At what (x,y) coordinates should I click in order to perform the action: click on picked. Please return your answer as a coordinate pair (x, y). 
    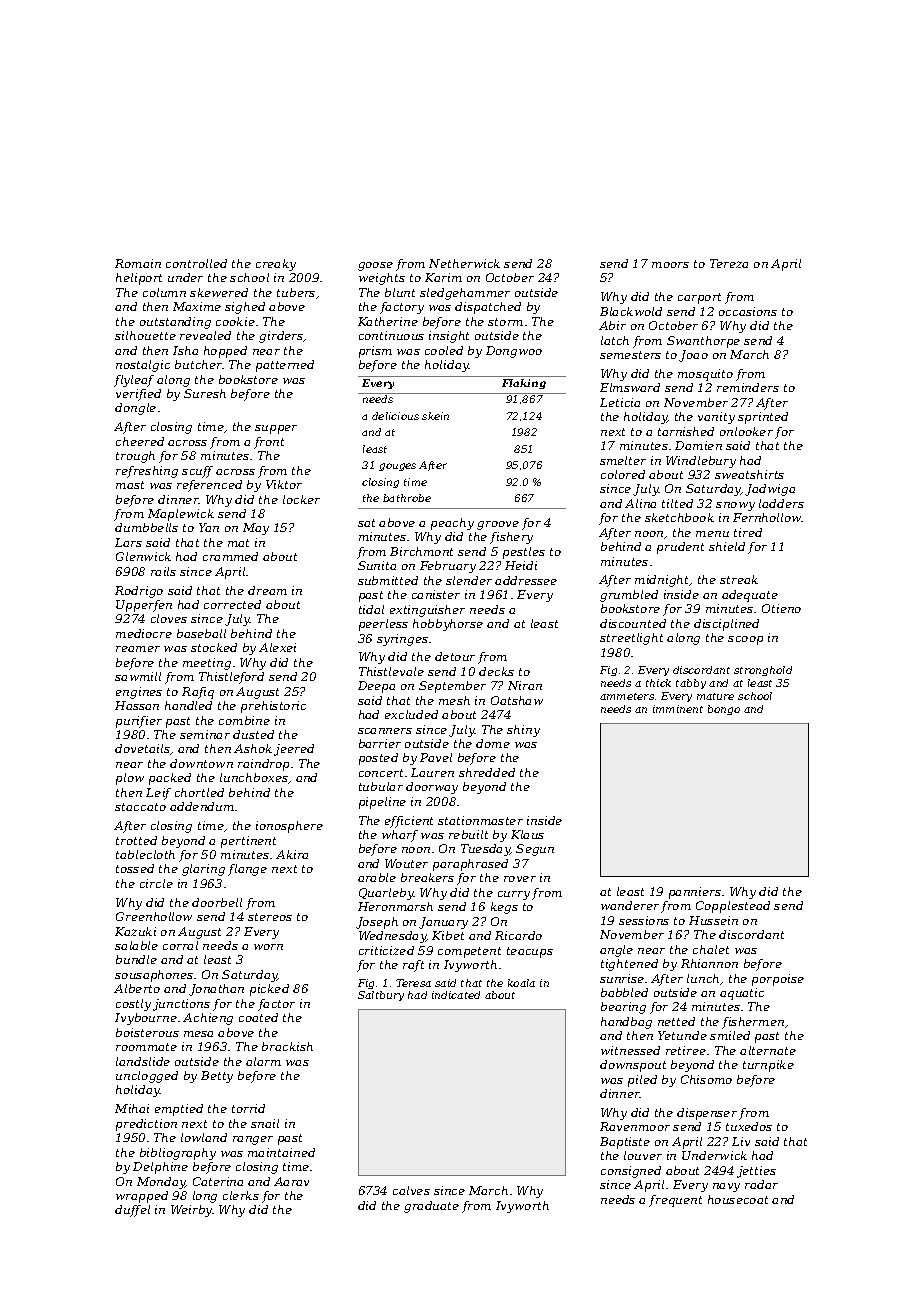
    Looking at the image, I should click on (269, 990).
